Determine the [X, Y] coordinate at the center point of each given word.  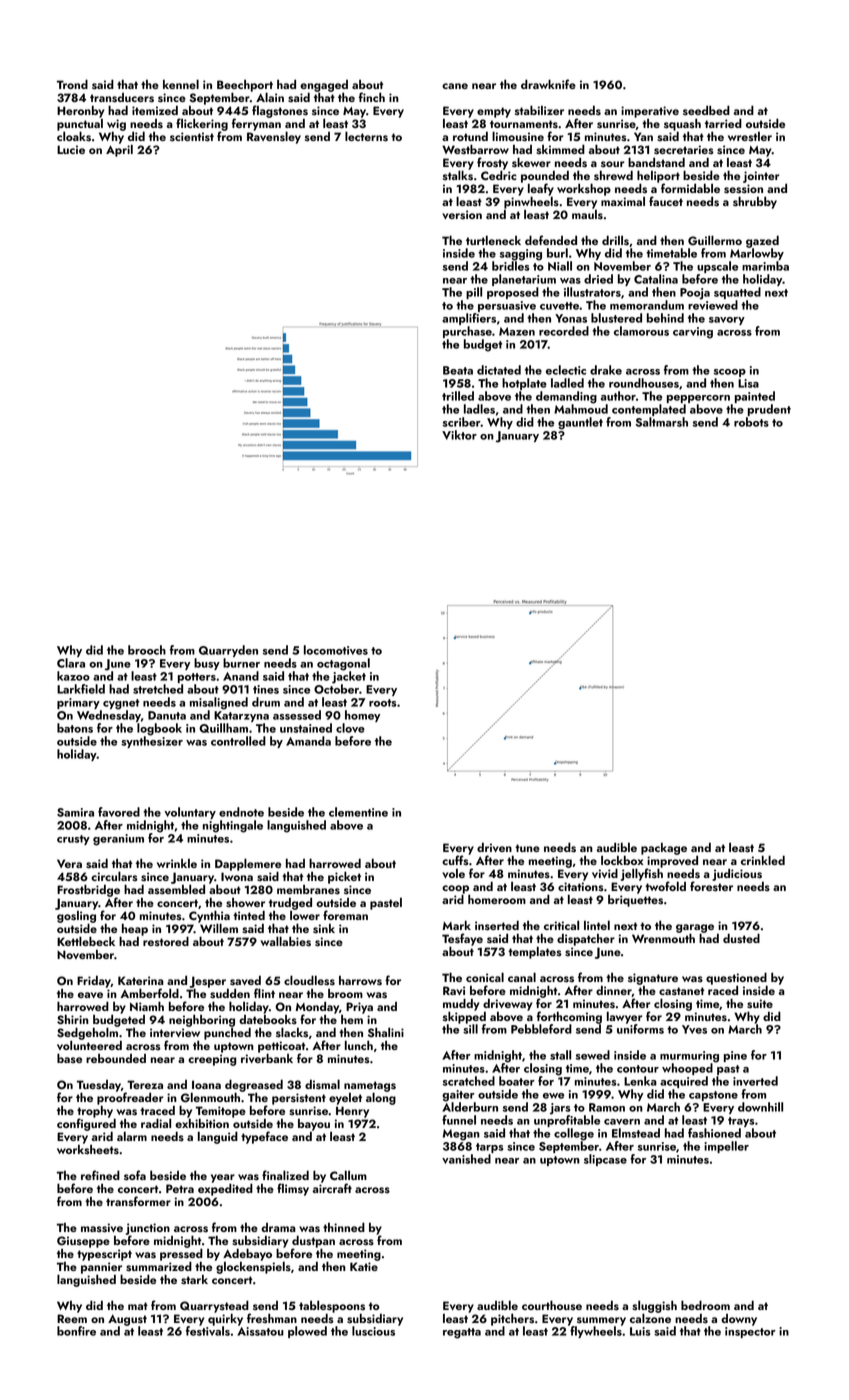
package [664, 849]
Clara [71, 663]
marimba [765, 266]
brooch [147, 650]
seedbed [706, 110]
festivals [208, 1331]
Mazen [517, 331]
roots [382, 703]
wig [116, 125]
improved [672, 861]
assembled [176, 890]
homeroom [497, 899]
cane [455, 86]
